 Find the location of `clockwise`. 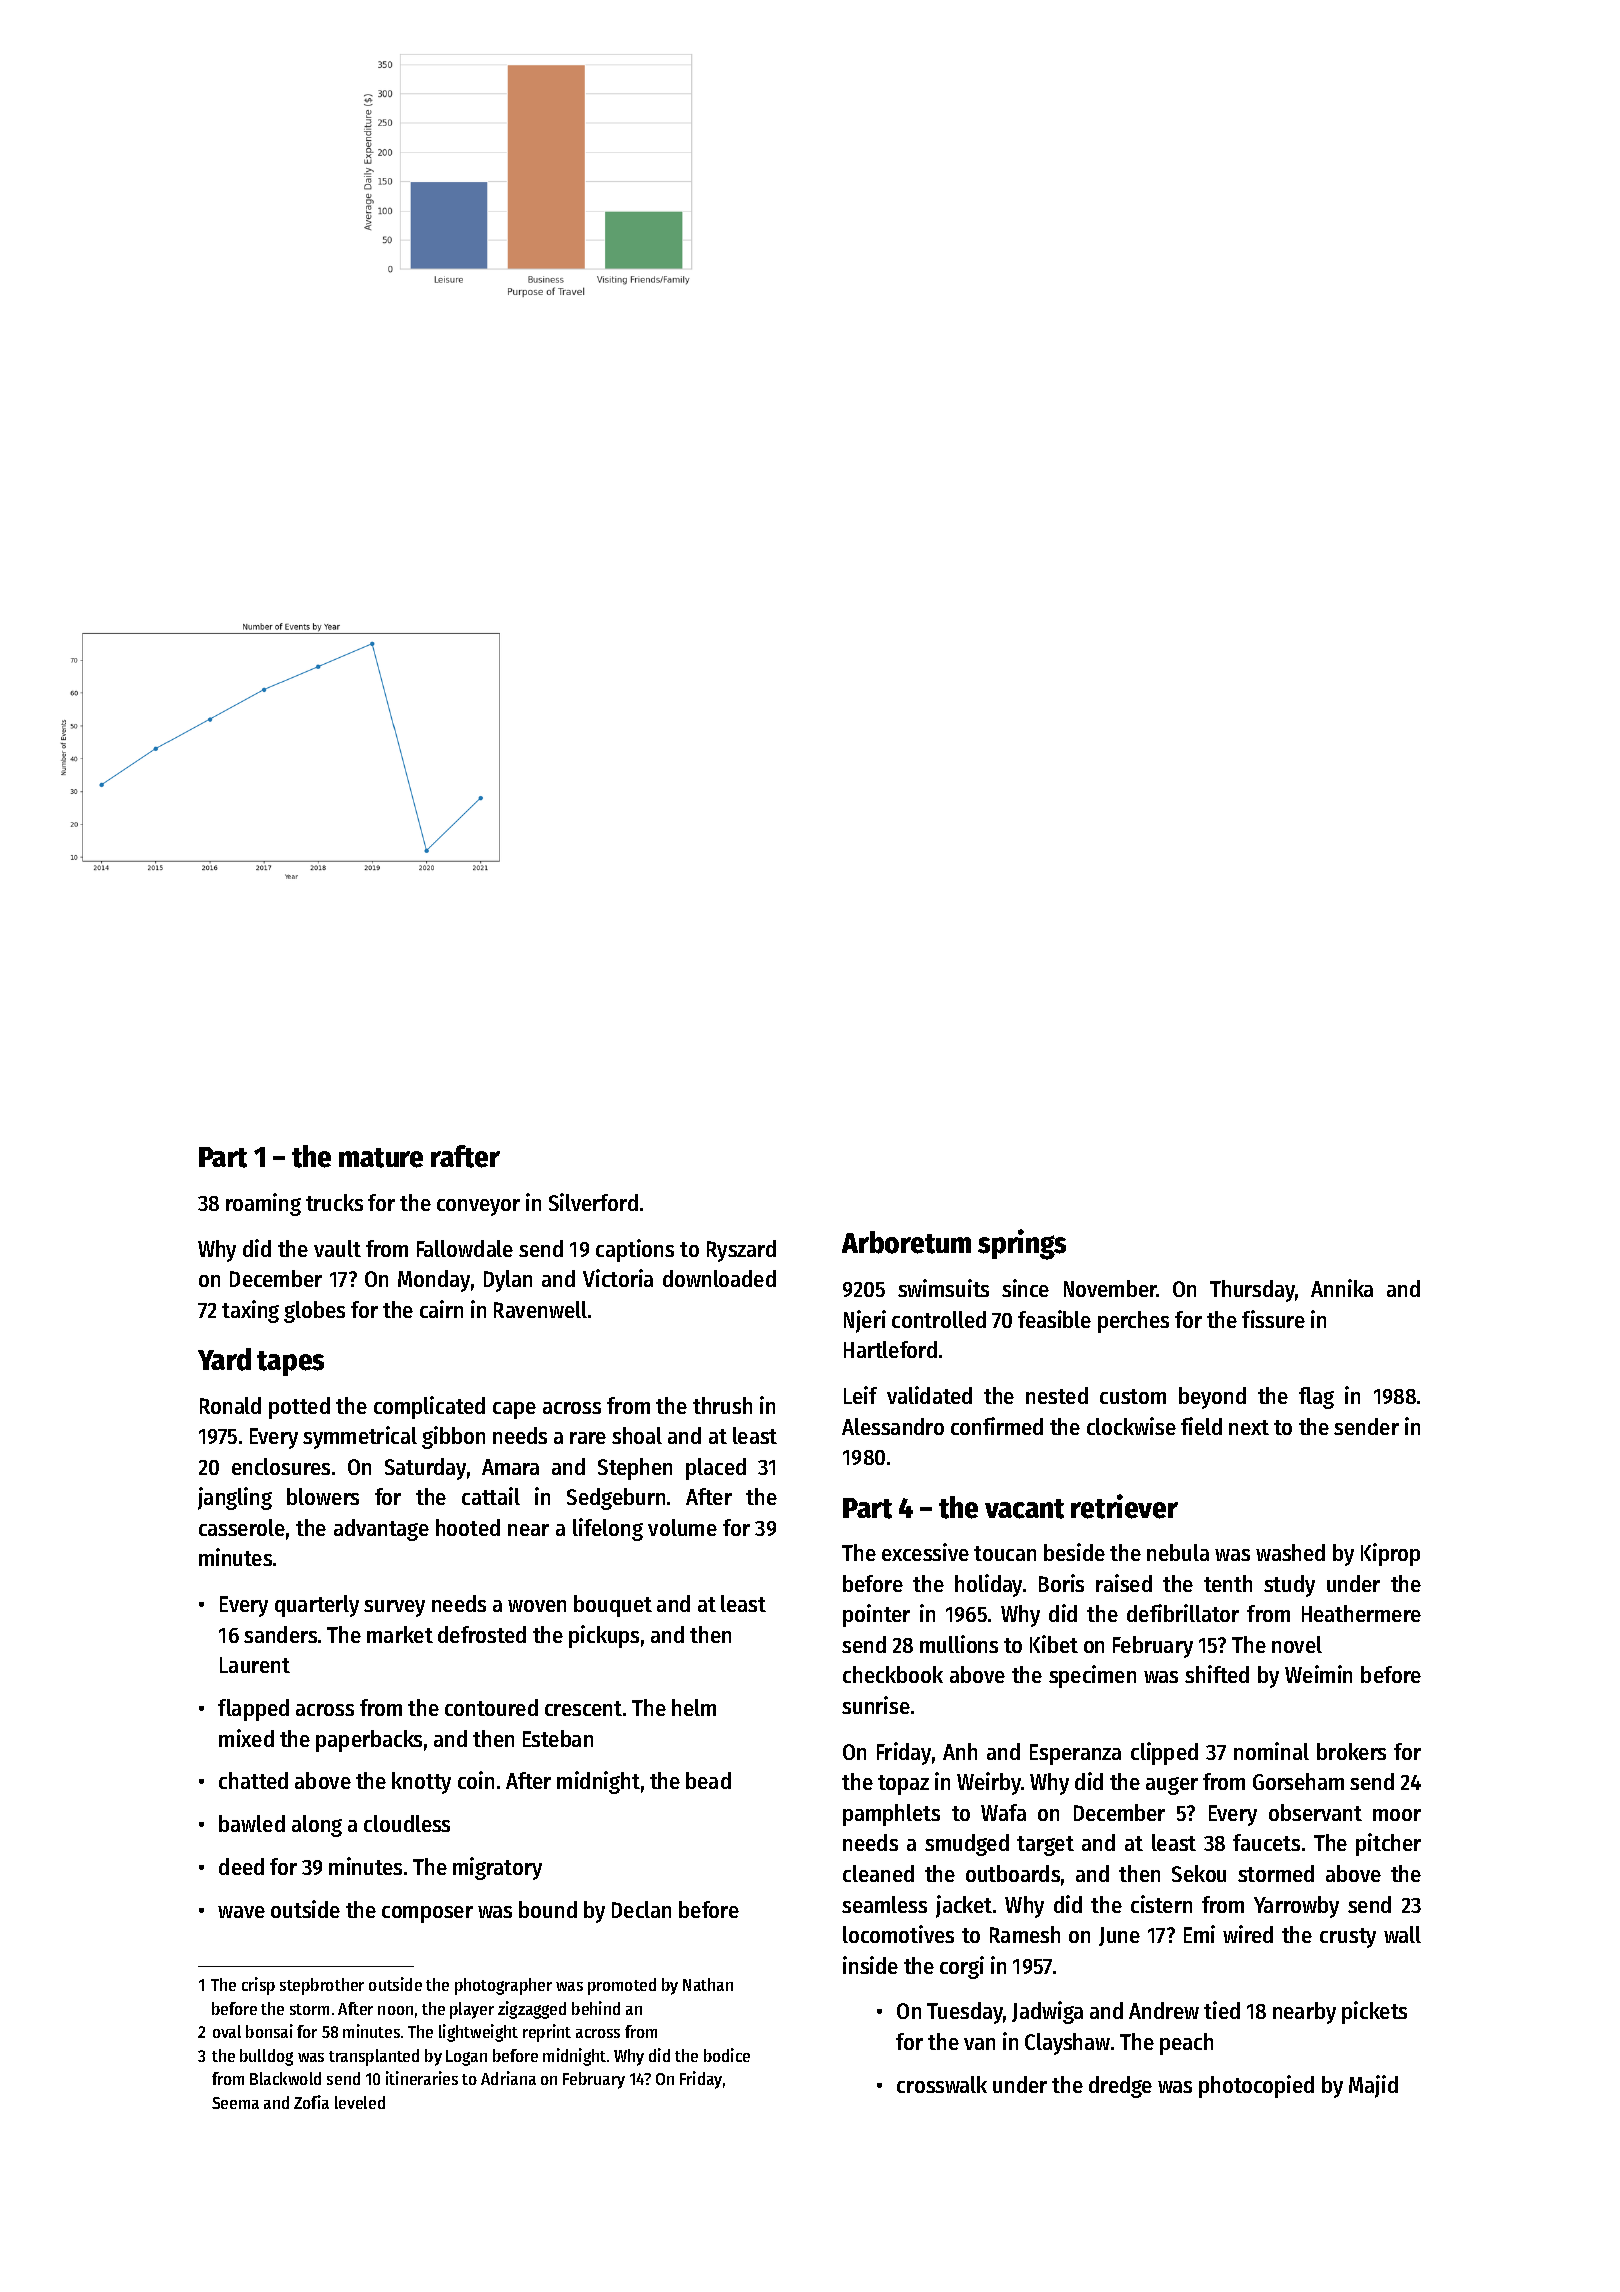

clockwise is located at coordinates (1131, 1426).
